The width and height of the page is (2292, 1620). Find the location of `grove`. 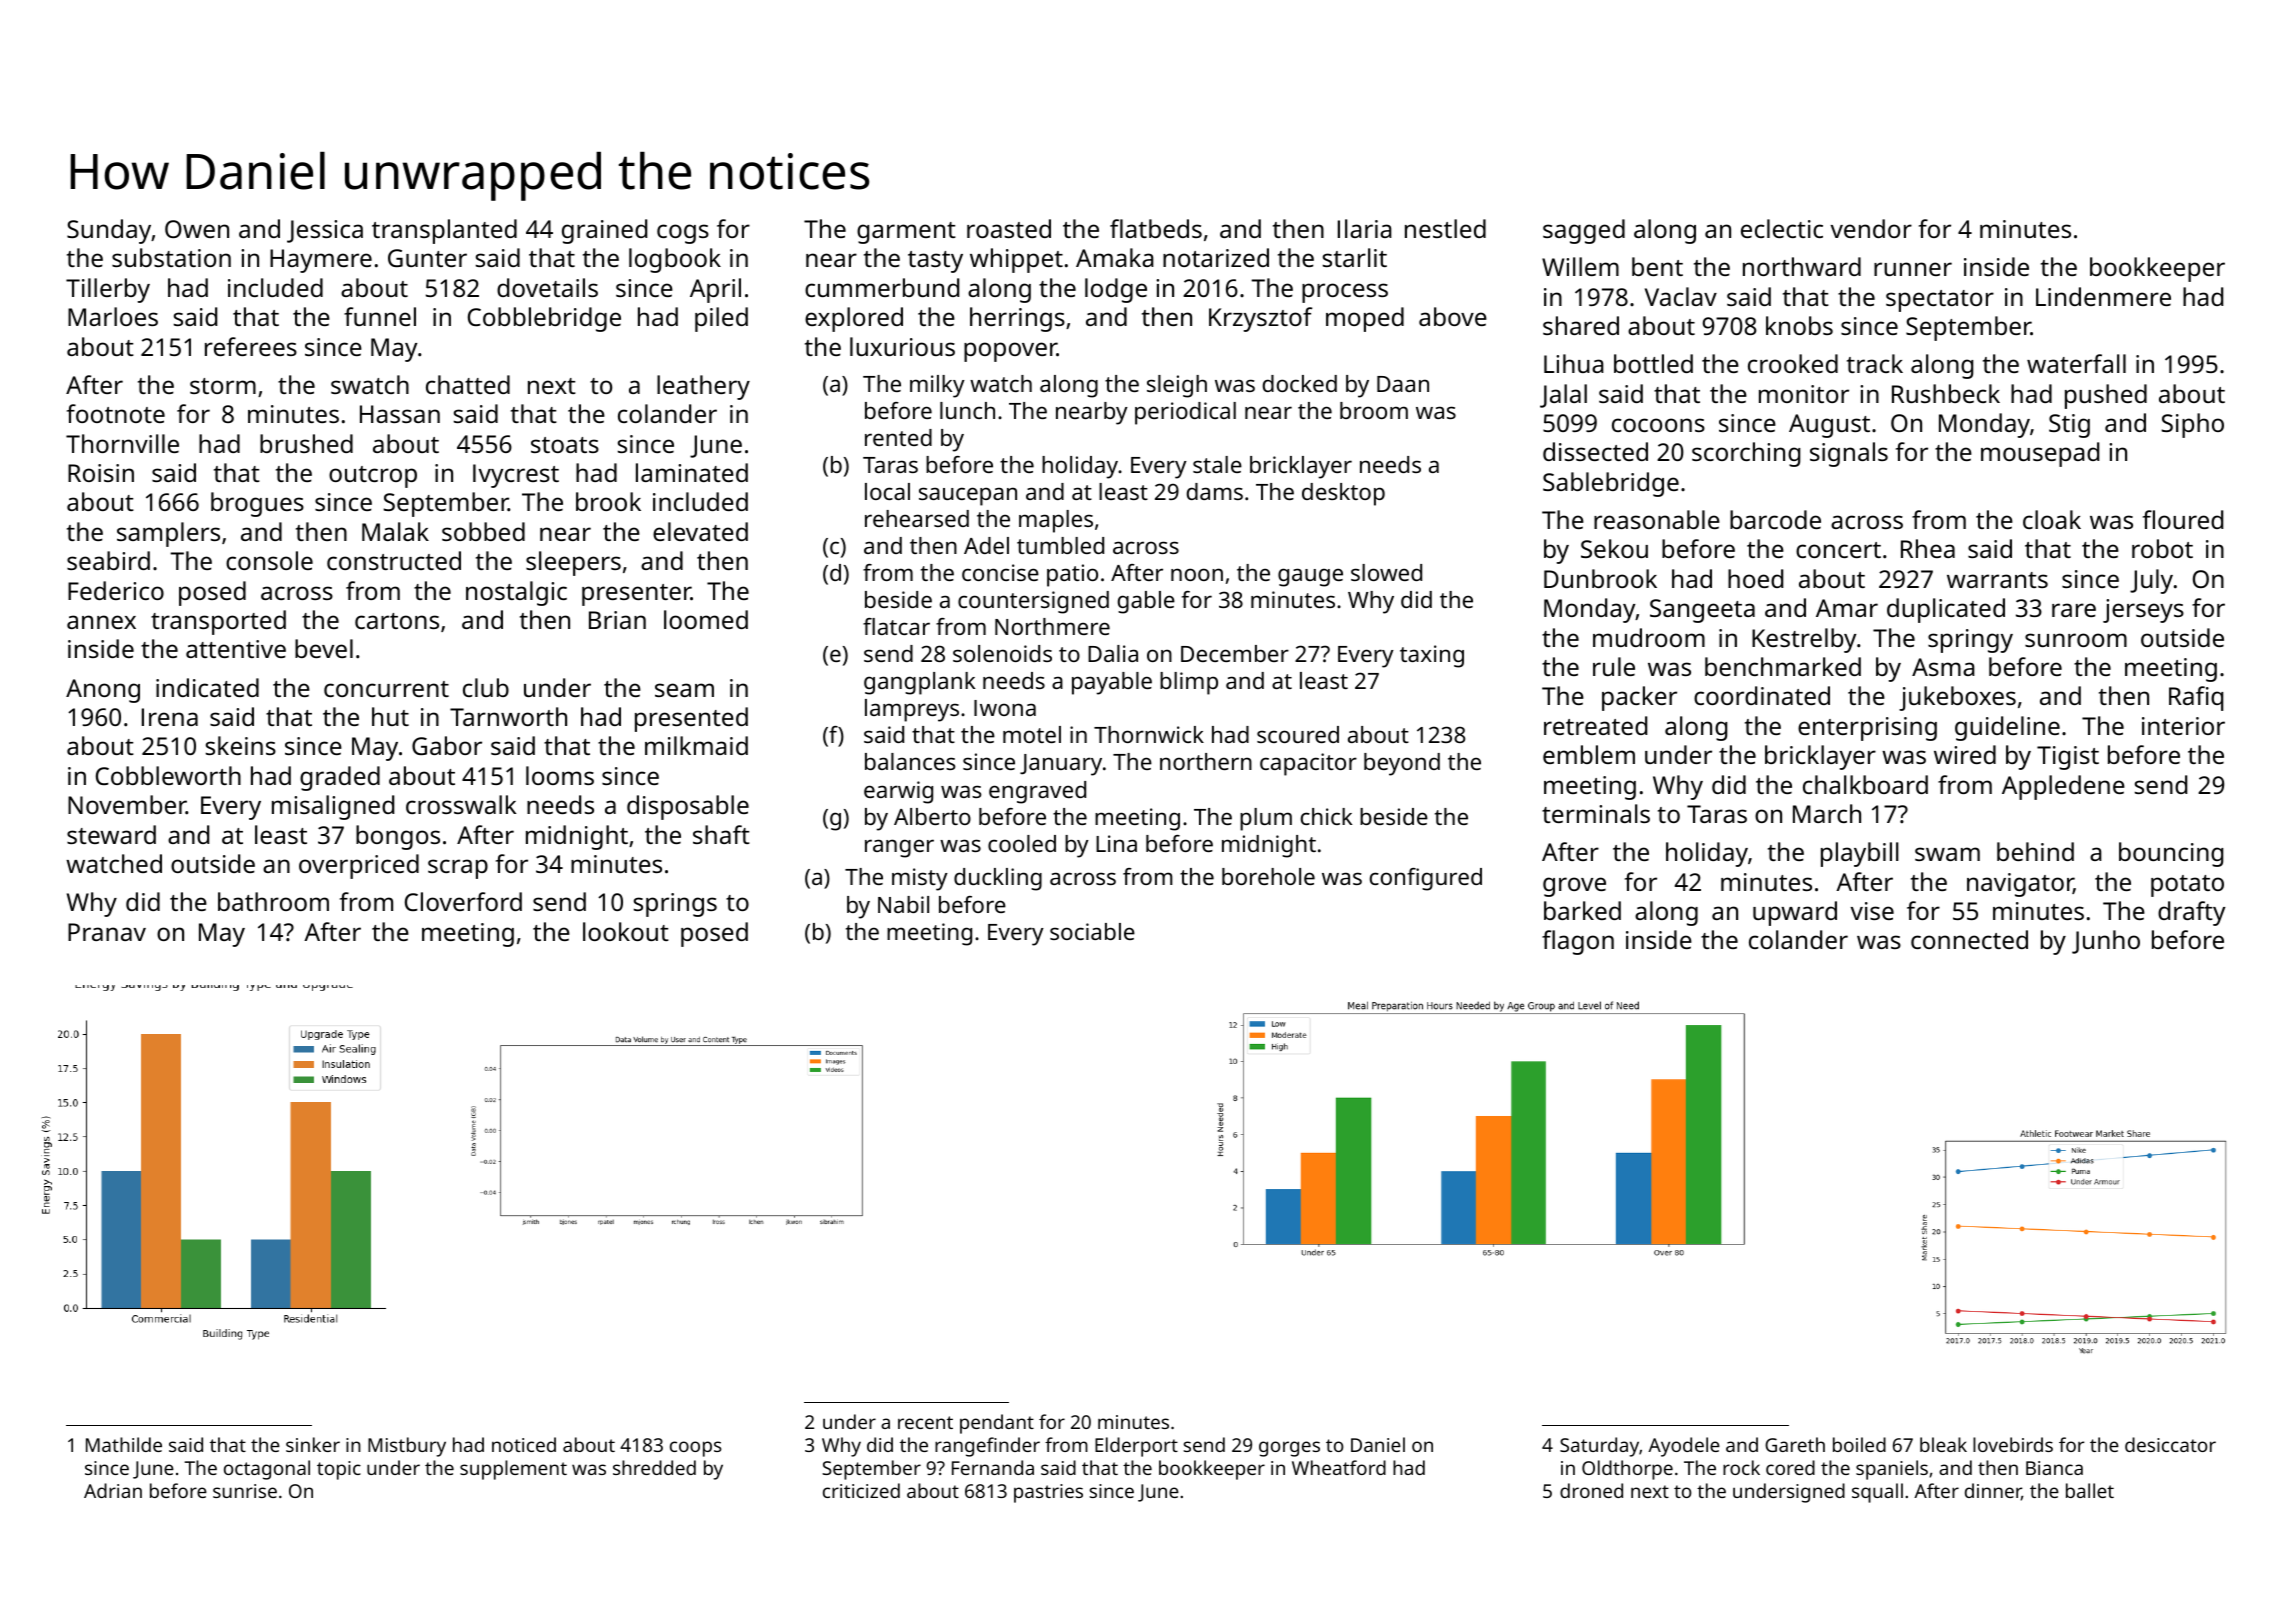

grove is located at coordinates (1574, 887).
